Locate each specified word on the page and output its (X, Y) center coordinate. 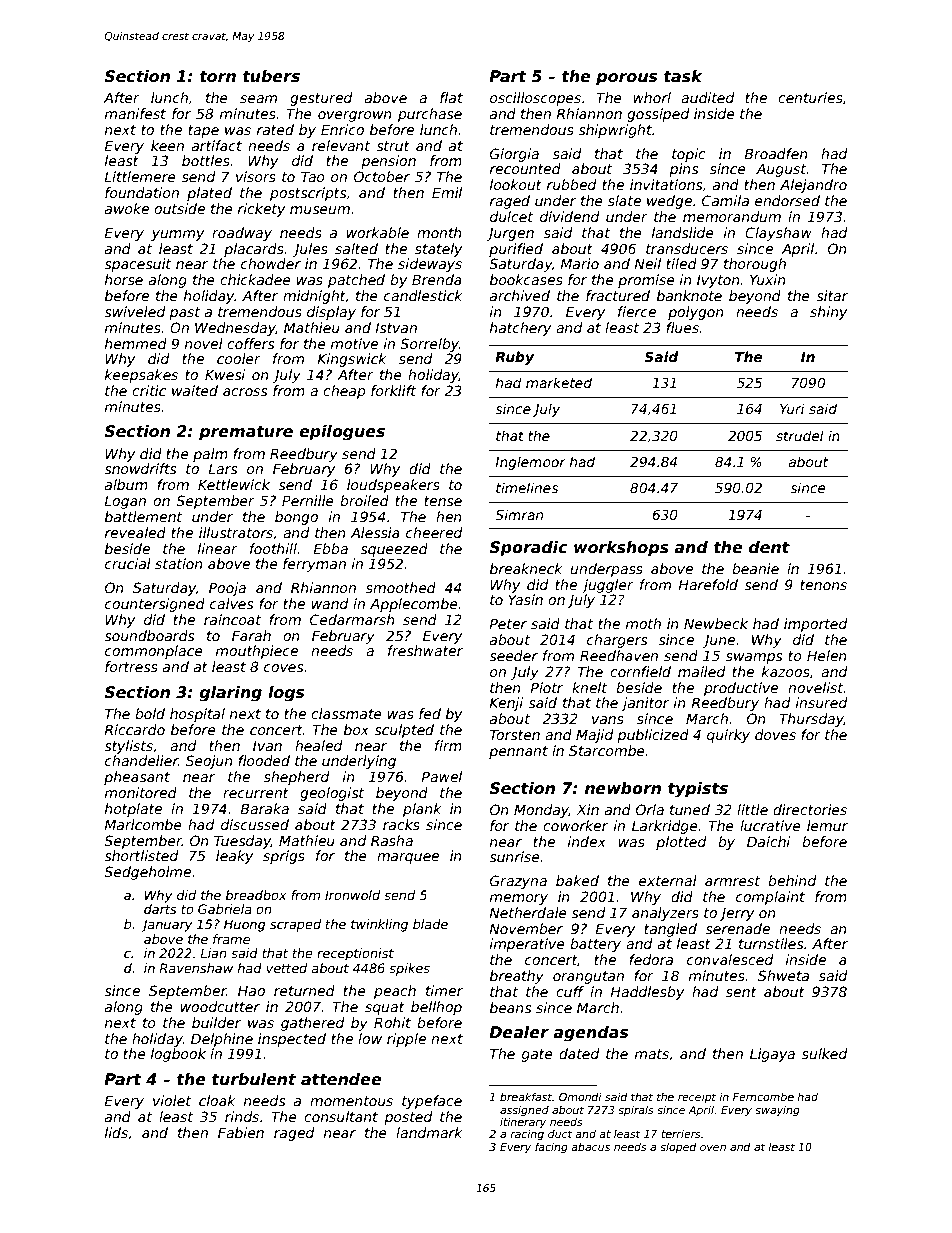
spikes (409, 969)
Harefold (708, 584)
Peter (508, 623)
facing (551, 1147)
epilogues (342, 433)
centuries (810, 97)
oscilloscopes (535, 99)
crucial (128, 563)
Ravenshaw (196, 968)
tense (443, 501)
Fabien (241, 1132)
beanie (755, 568)
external (668, 880)
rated (275, 129)
